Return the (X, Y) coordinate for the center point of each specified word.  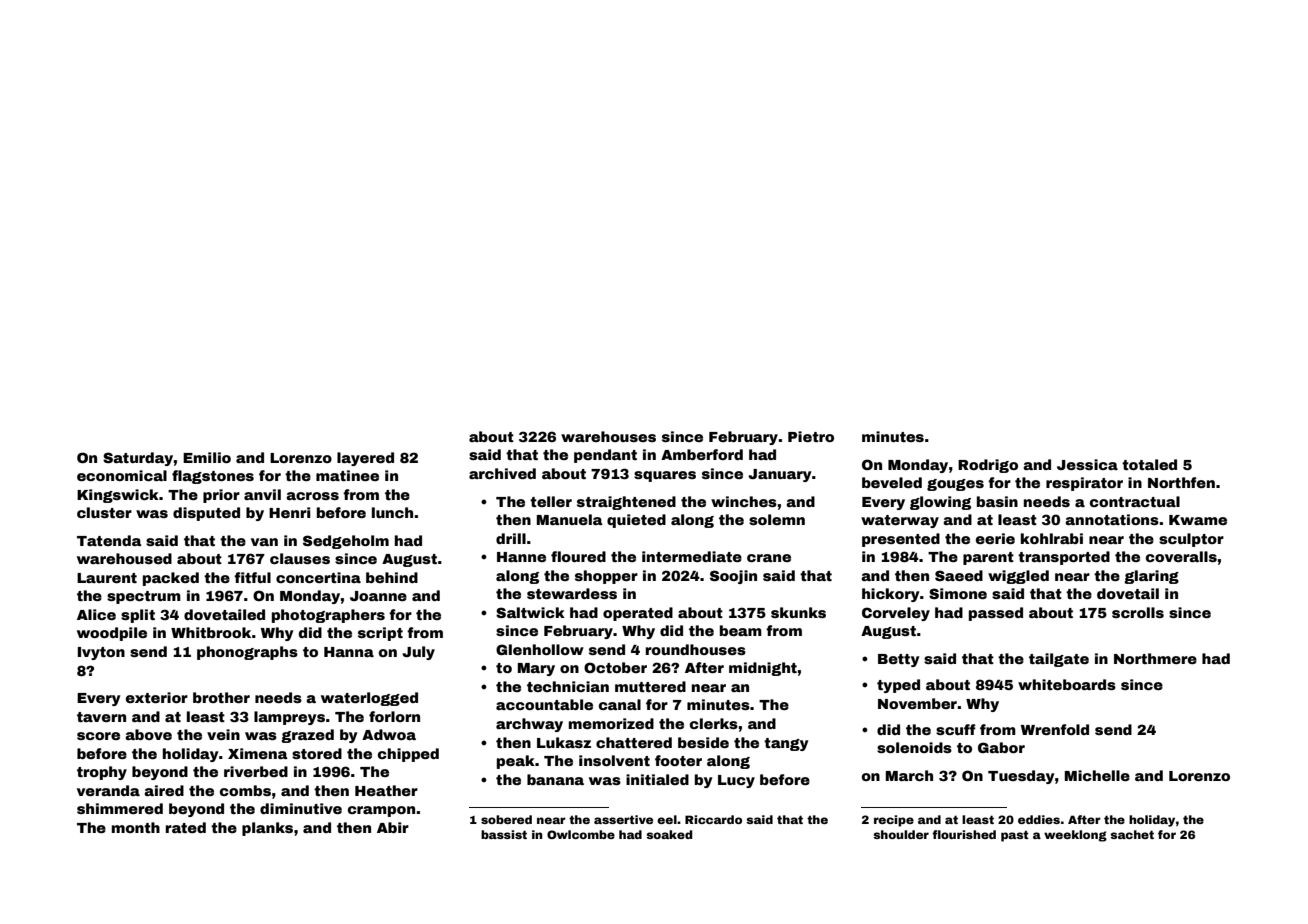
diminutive (301, 808)
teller (551, 501)
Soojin (733, 577)
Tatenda (109, 540)
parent (988, 558)
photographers (328, 616)
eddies (1039, 819)
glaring (1151, 577)
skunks (798, 612)
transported (1064, 558)
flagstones (213, 477)
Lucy (736, 781)
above (148, 734)
